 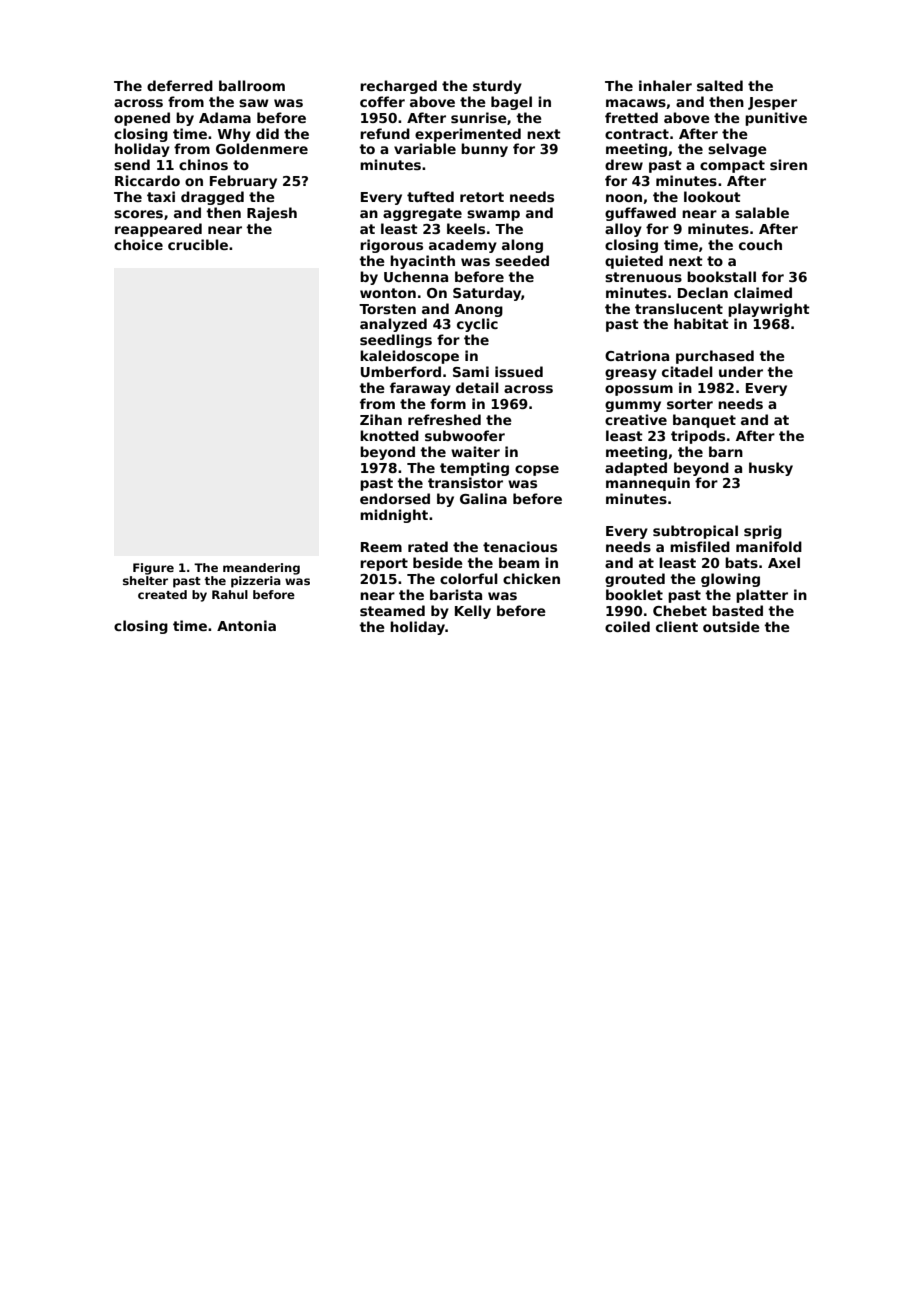 What do you see at coordinates (162, 594) in the page?
I see `created` at bounding box center [162, 594].
